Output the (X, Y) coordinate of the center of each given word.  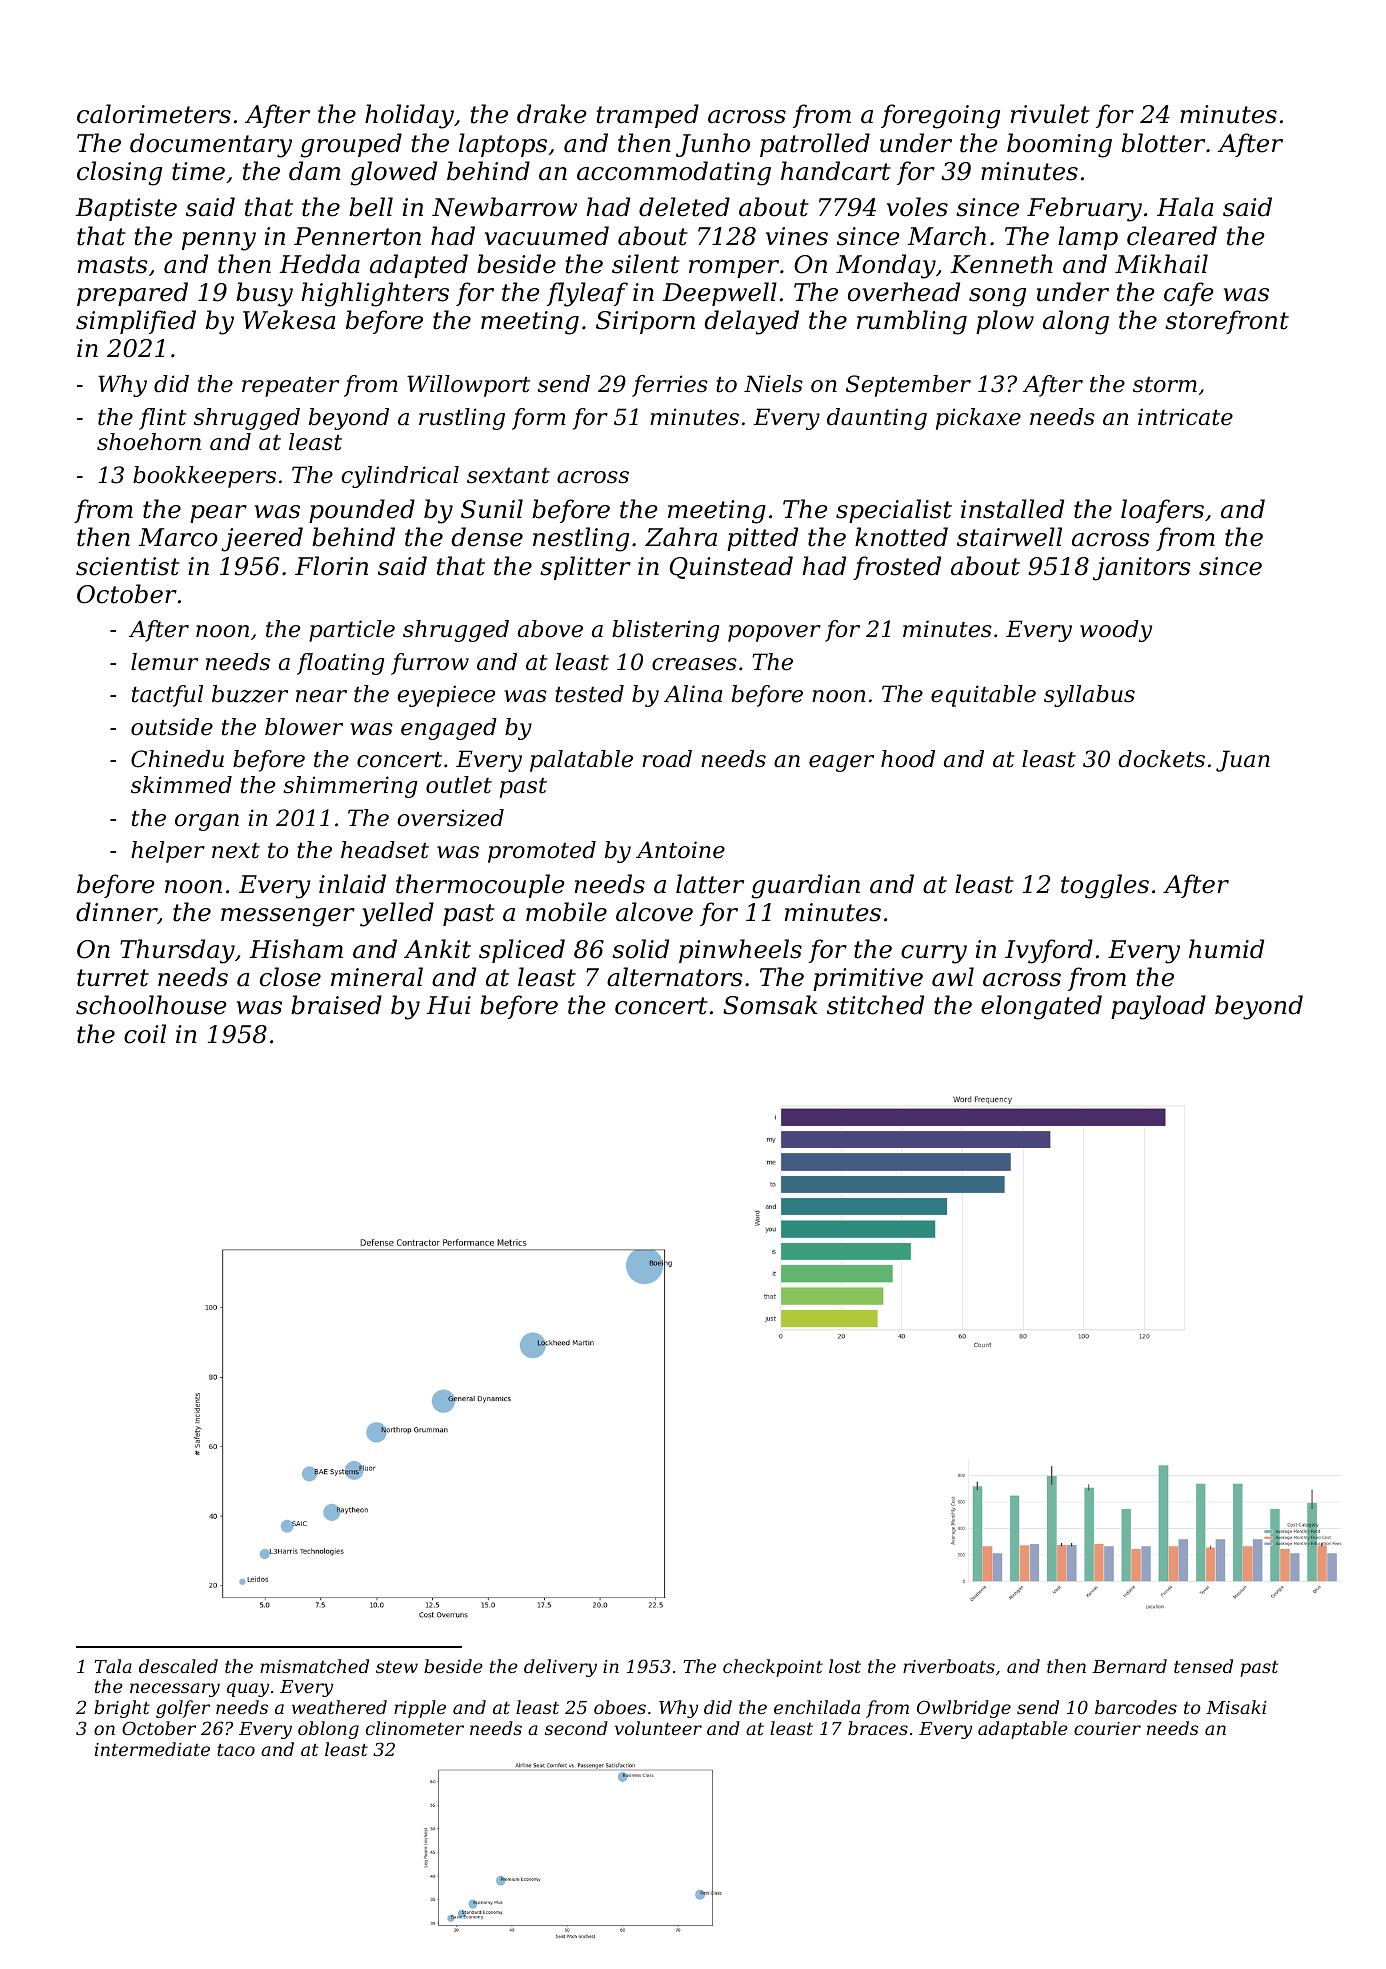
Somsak (770, 1005)
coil (145, 1034)
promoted (542, 852)
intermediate (152, 1749)
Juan (1243, 761)
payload (1158, 1007)
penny (219, 241)
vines (797, 236)
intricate (1185, 417)
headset (385, 850)
